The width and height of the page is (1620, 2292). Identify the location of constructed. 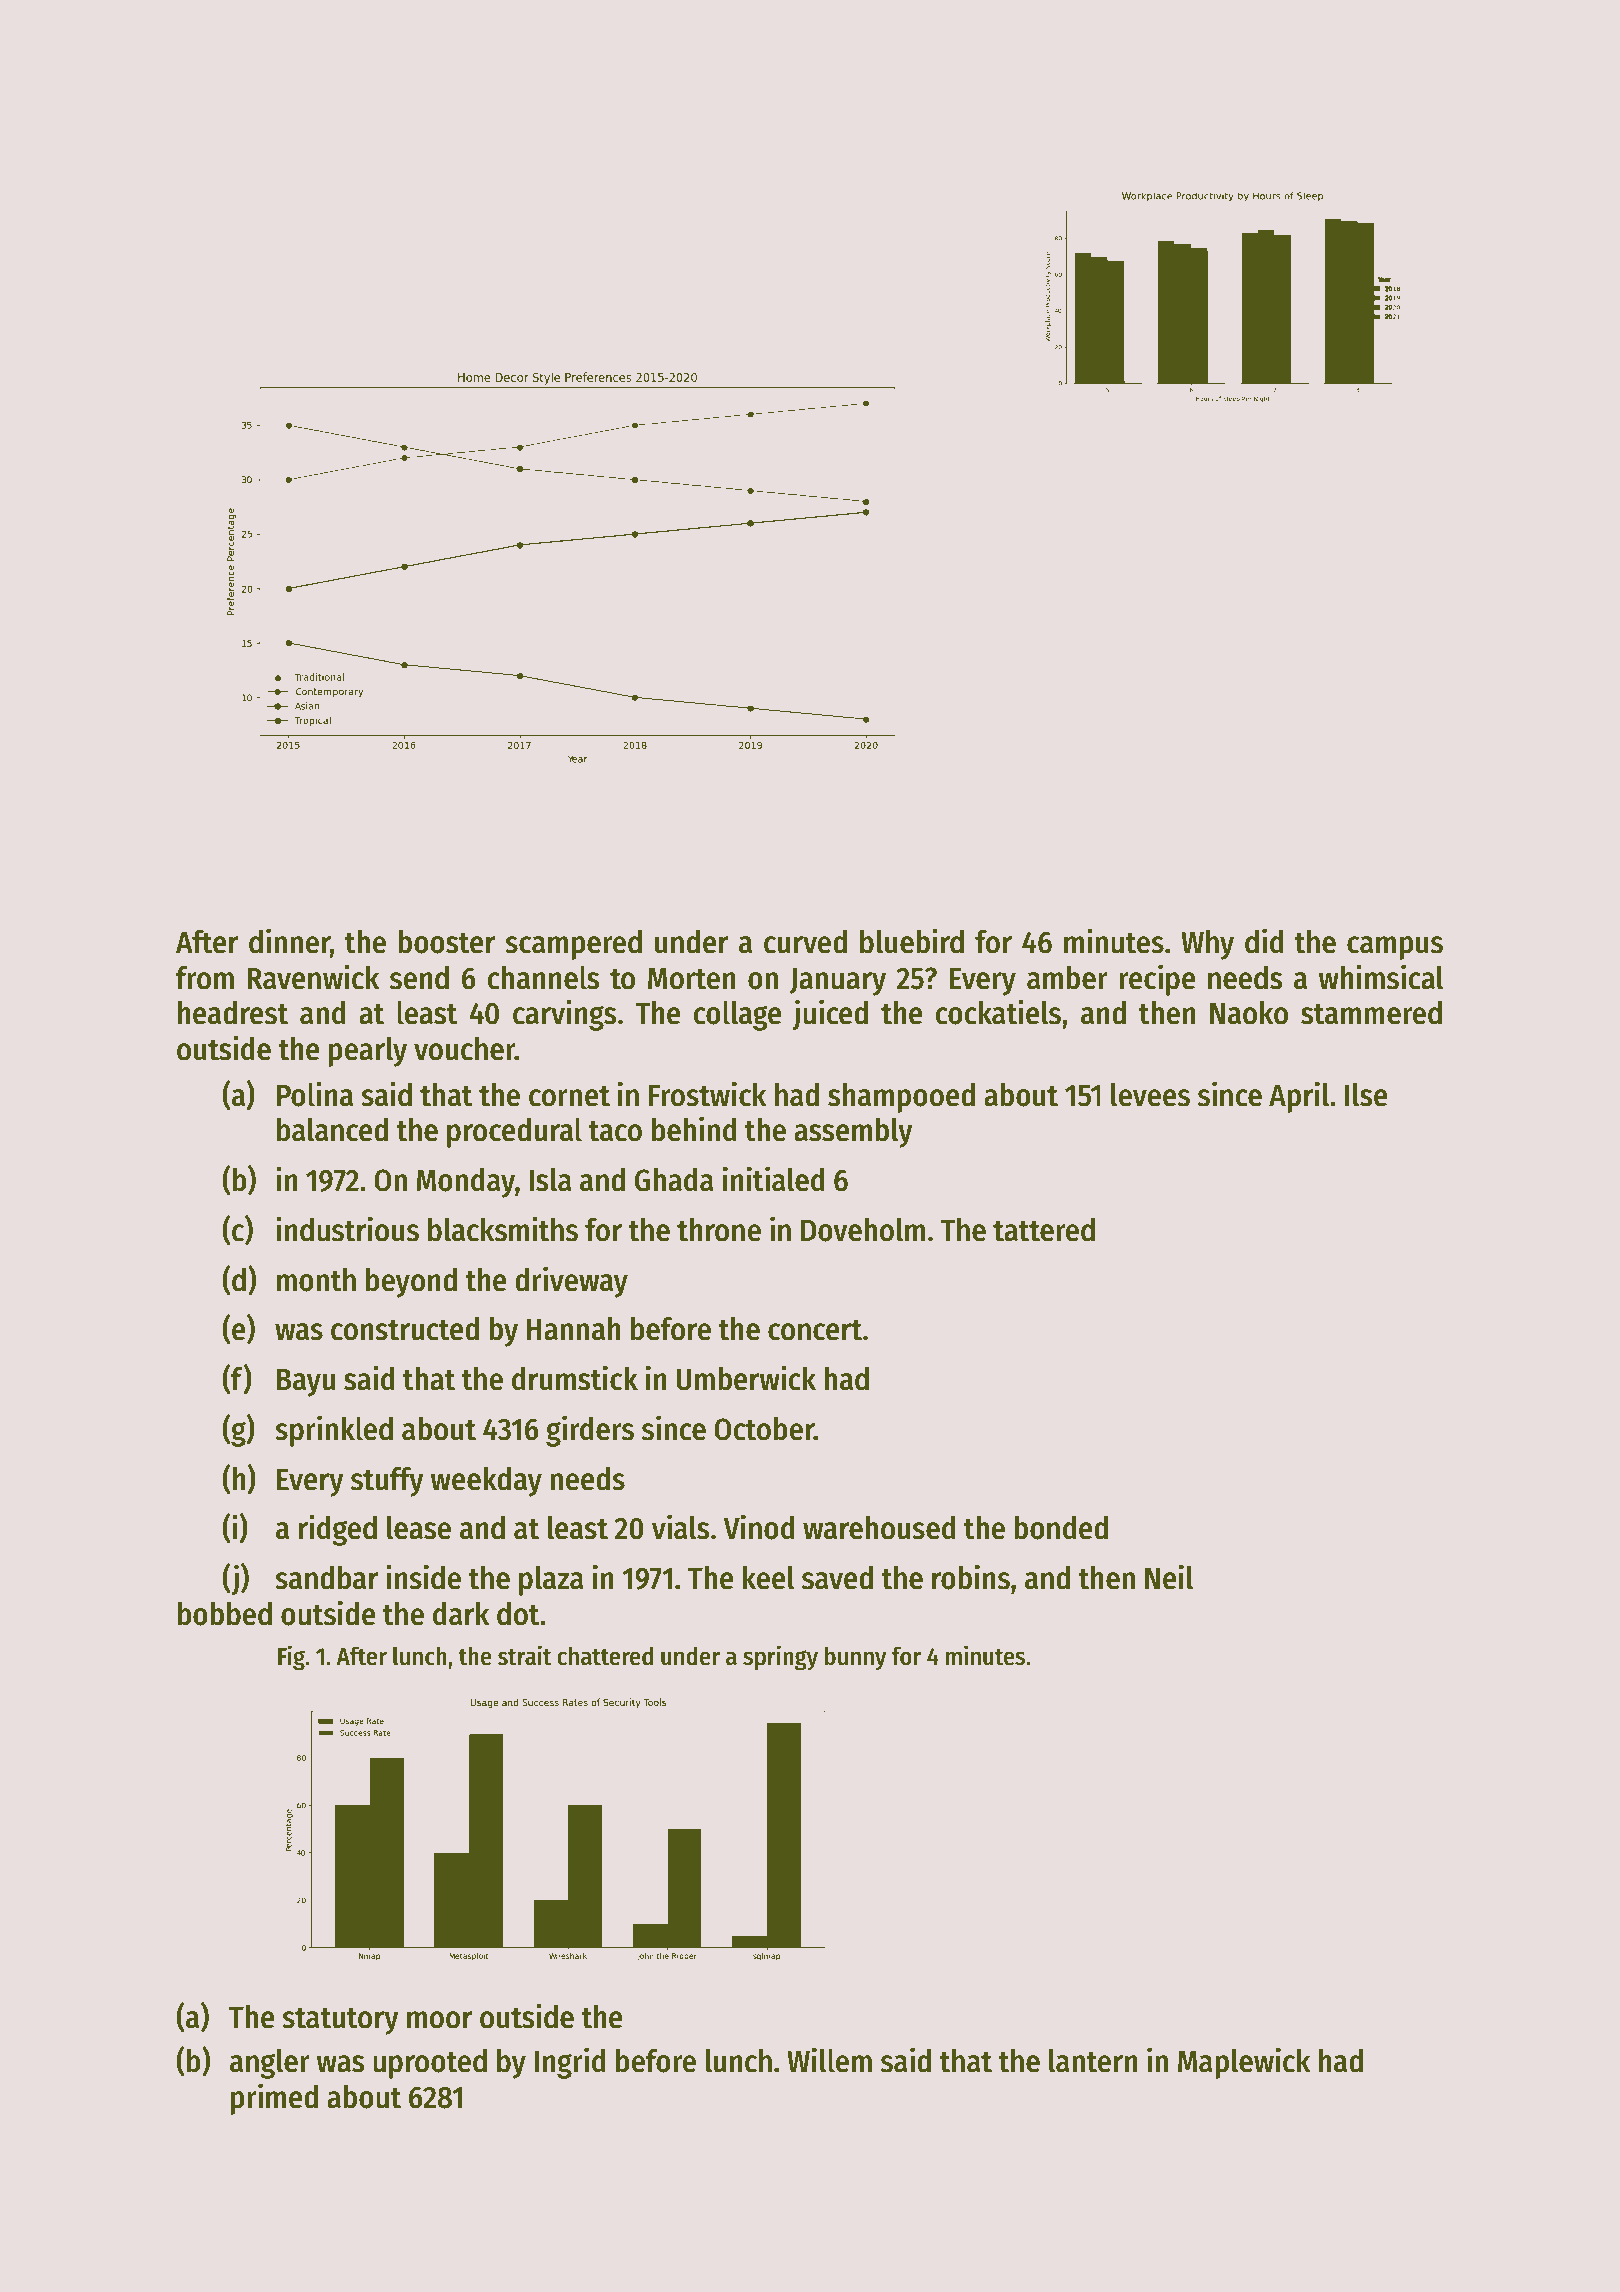
(405, 1329).
